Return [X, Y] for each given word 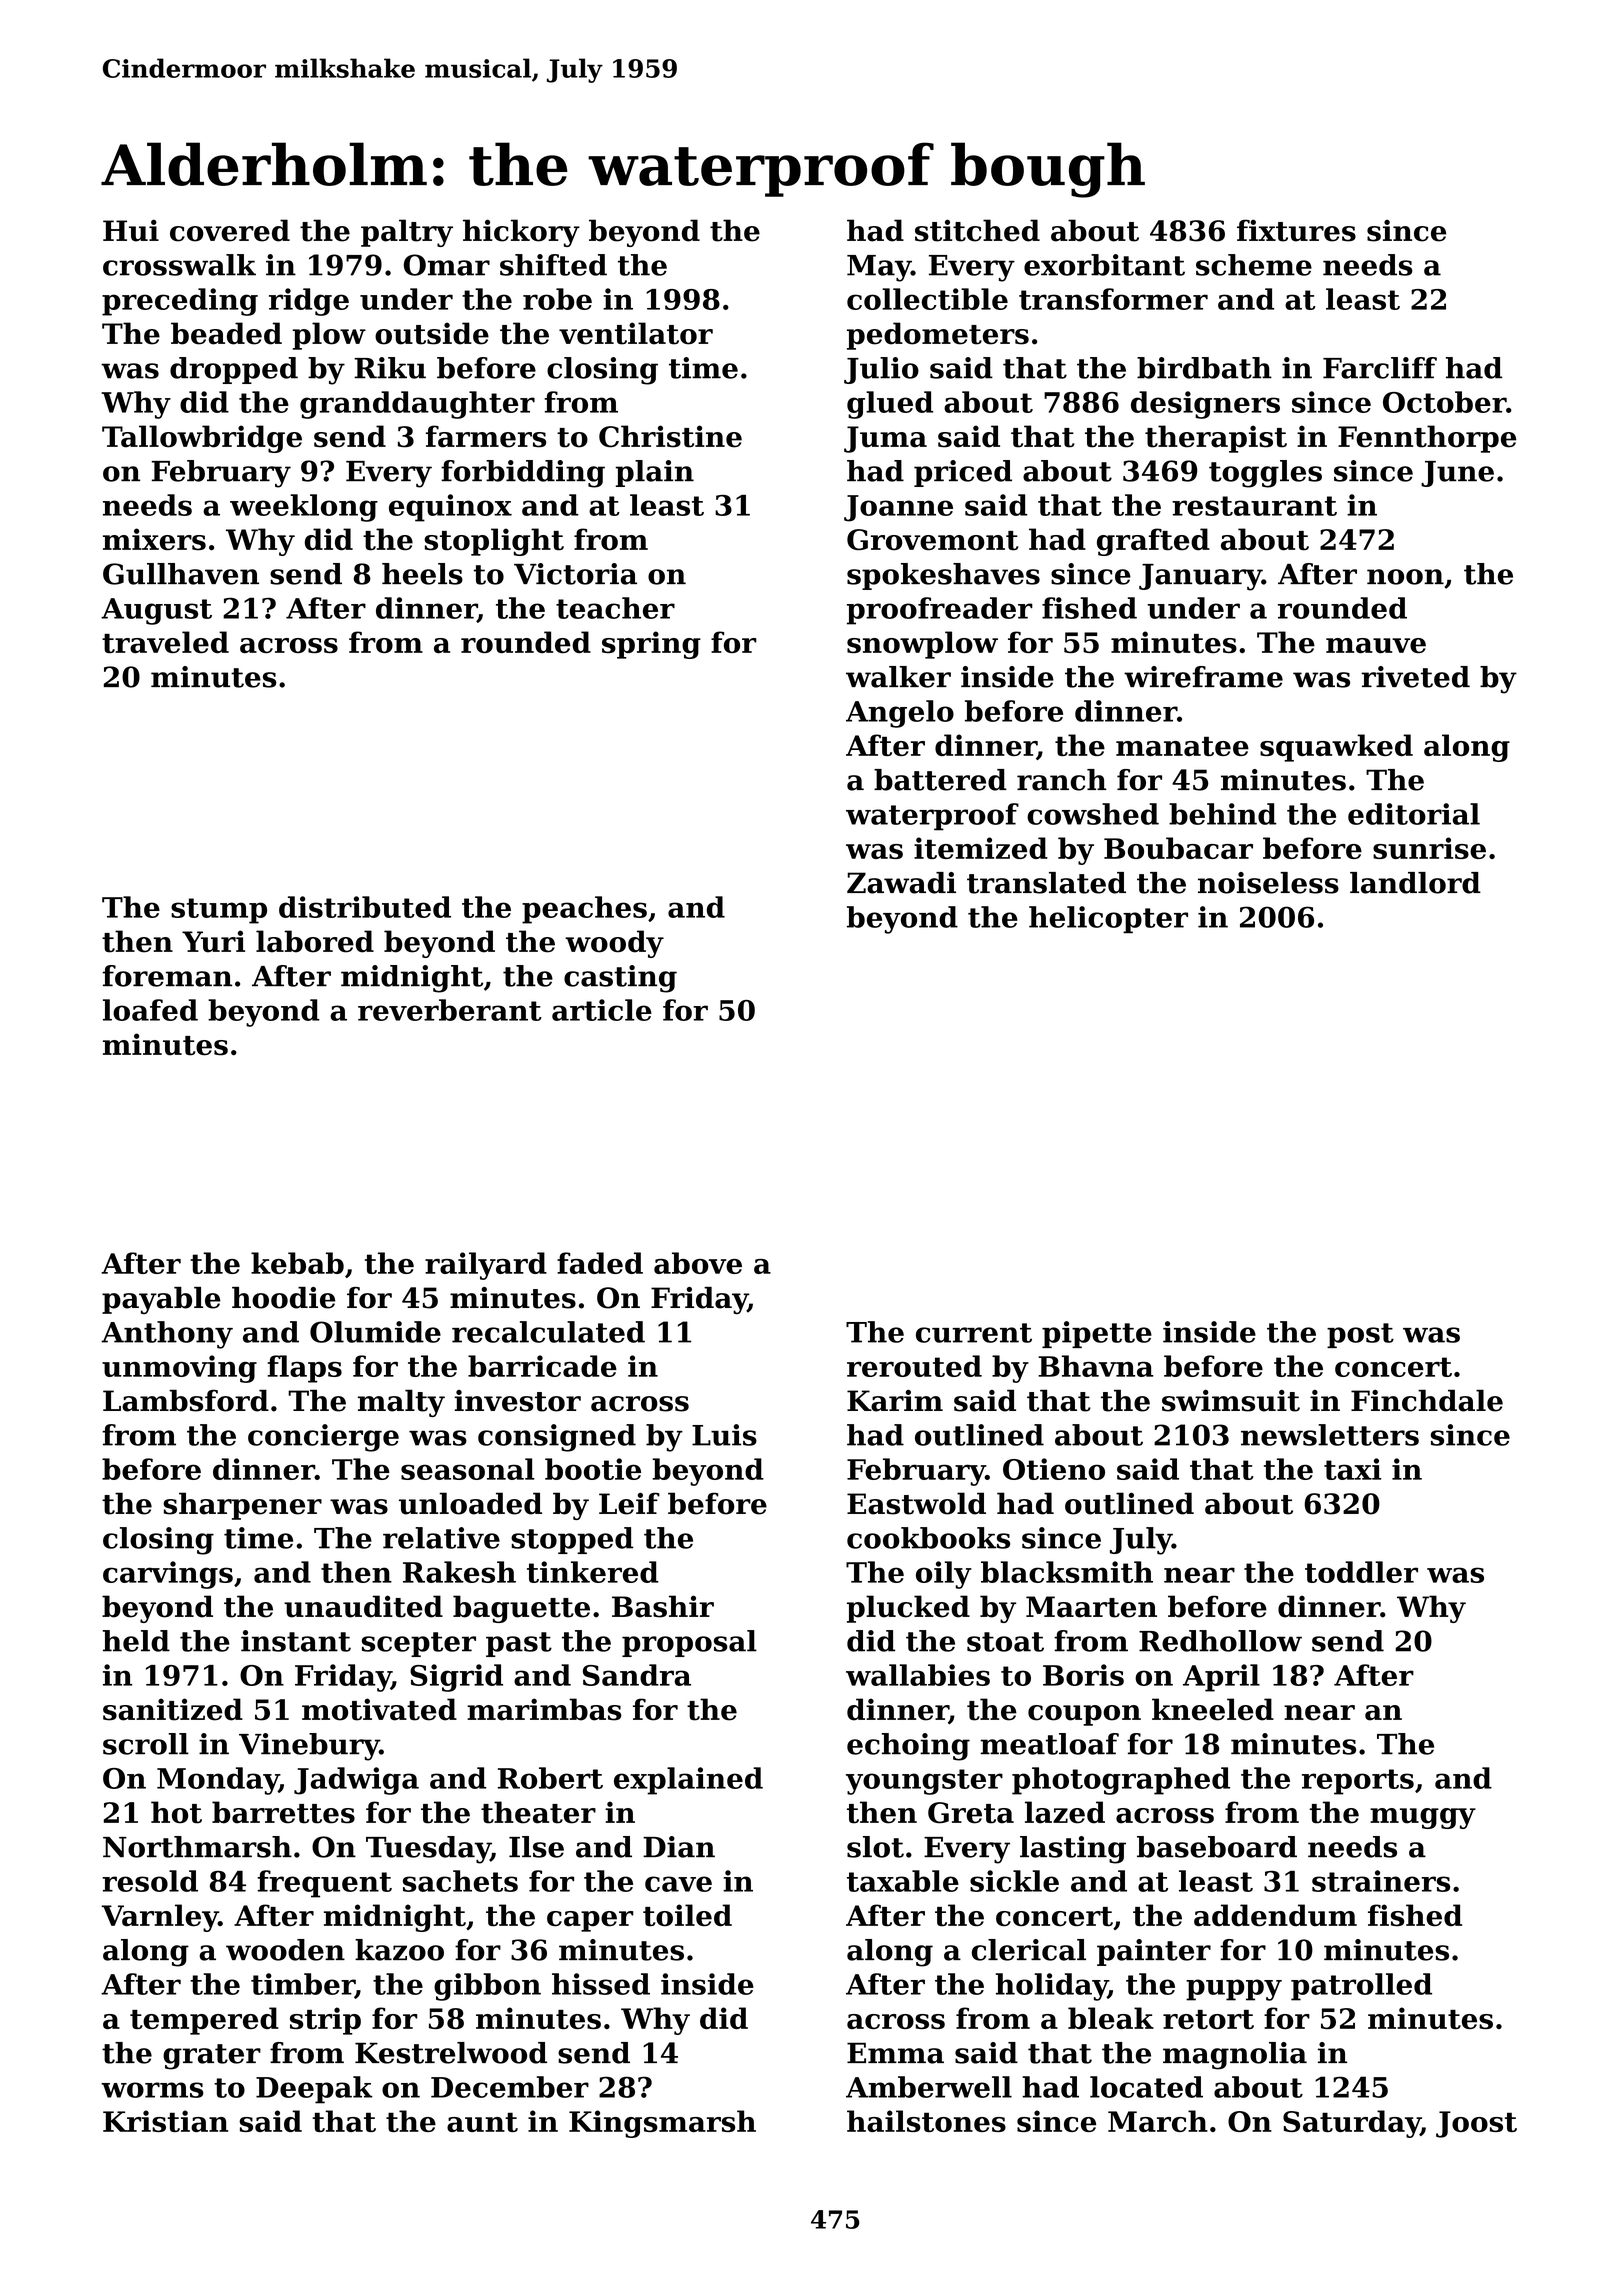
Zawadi [901, 883]
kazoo [399, 1950]
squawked [1336, 748]
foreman [167, 976]
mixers [154, 539]
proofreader [940, 611]
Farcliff [1380, 368]
